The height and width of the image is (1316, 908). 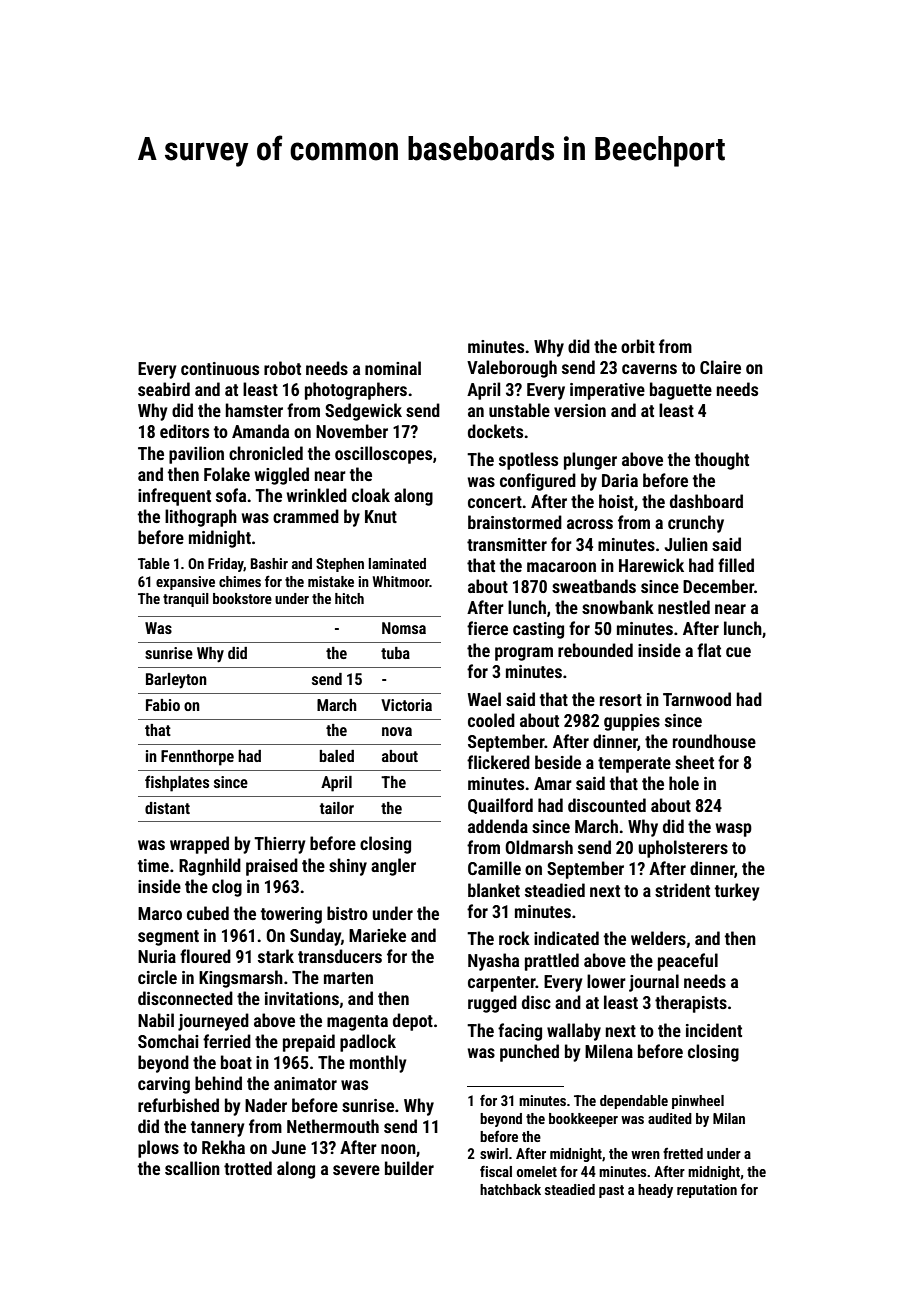 What do you see at coordinates (218, 1129) in the image?
I see `tannery` at bounding box center [218, 1129].
